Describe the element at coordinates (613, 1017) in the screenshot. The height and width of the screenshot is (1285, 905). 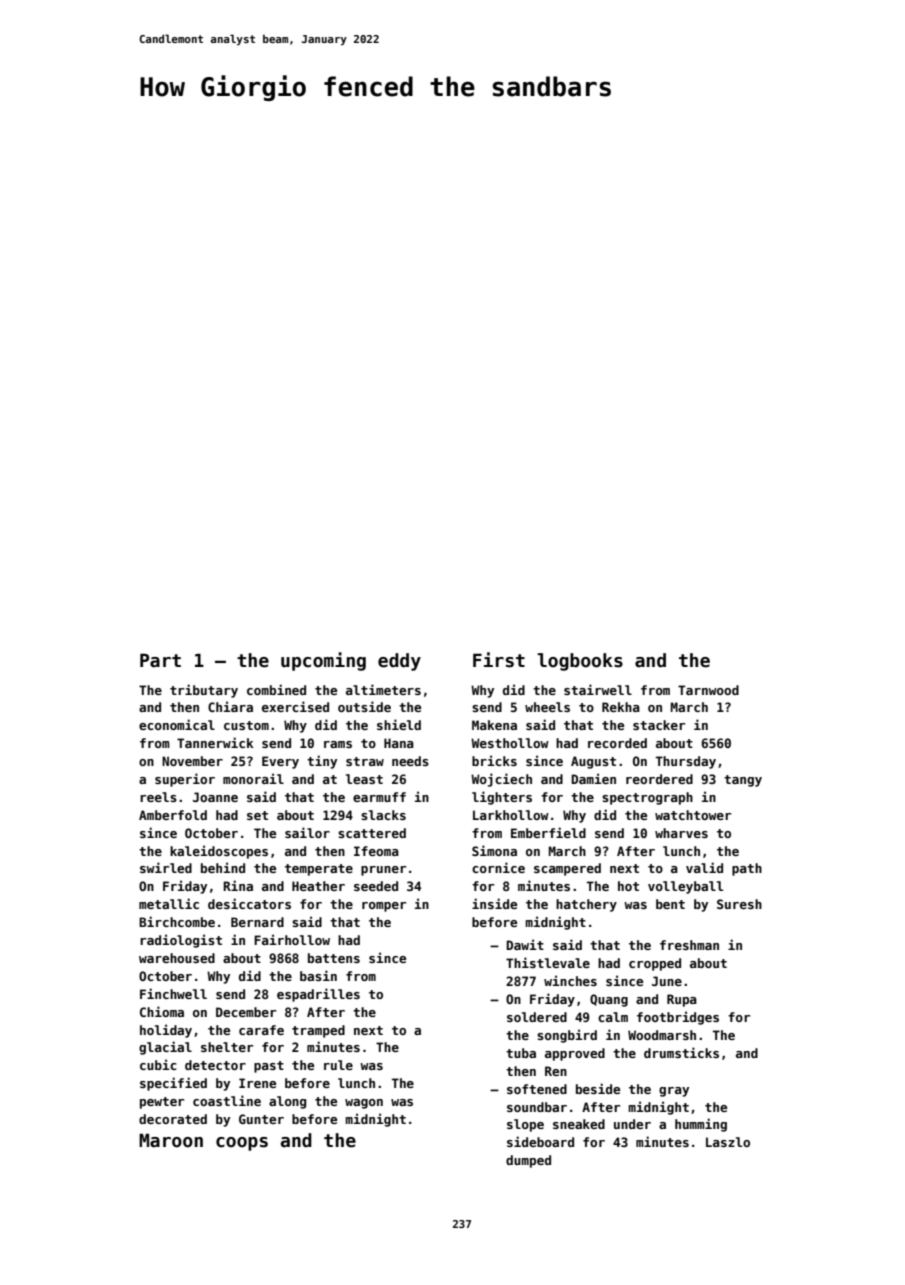
I see `calm` at that location.
